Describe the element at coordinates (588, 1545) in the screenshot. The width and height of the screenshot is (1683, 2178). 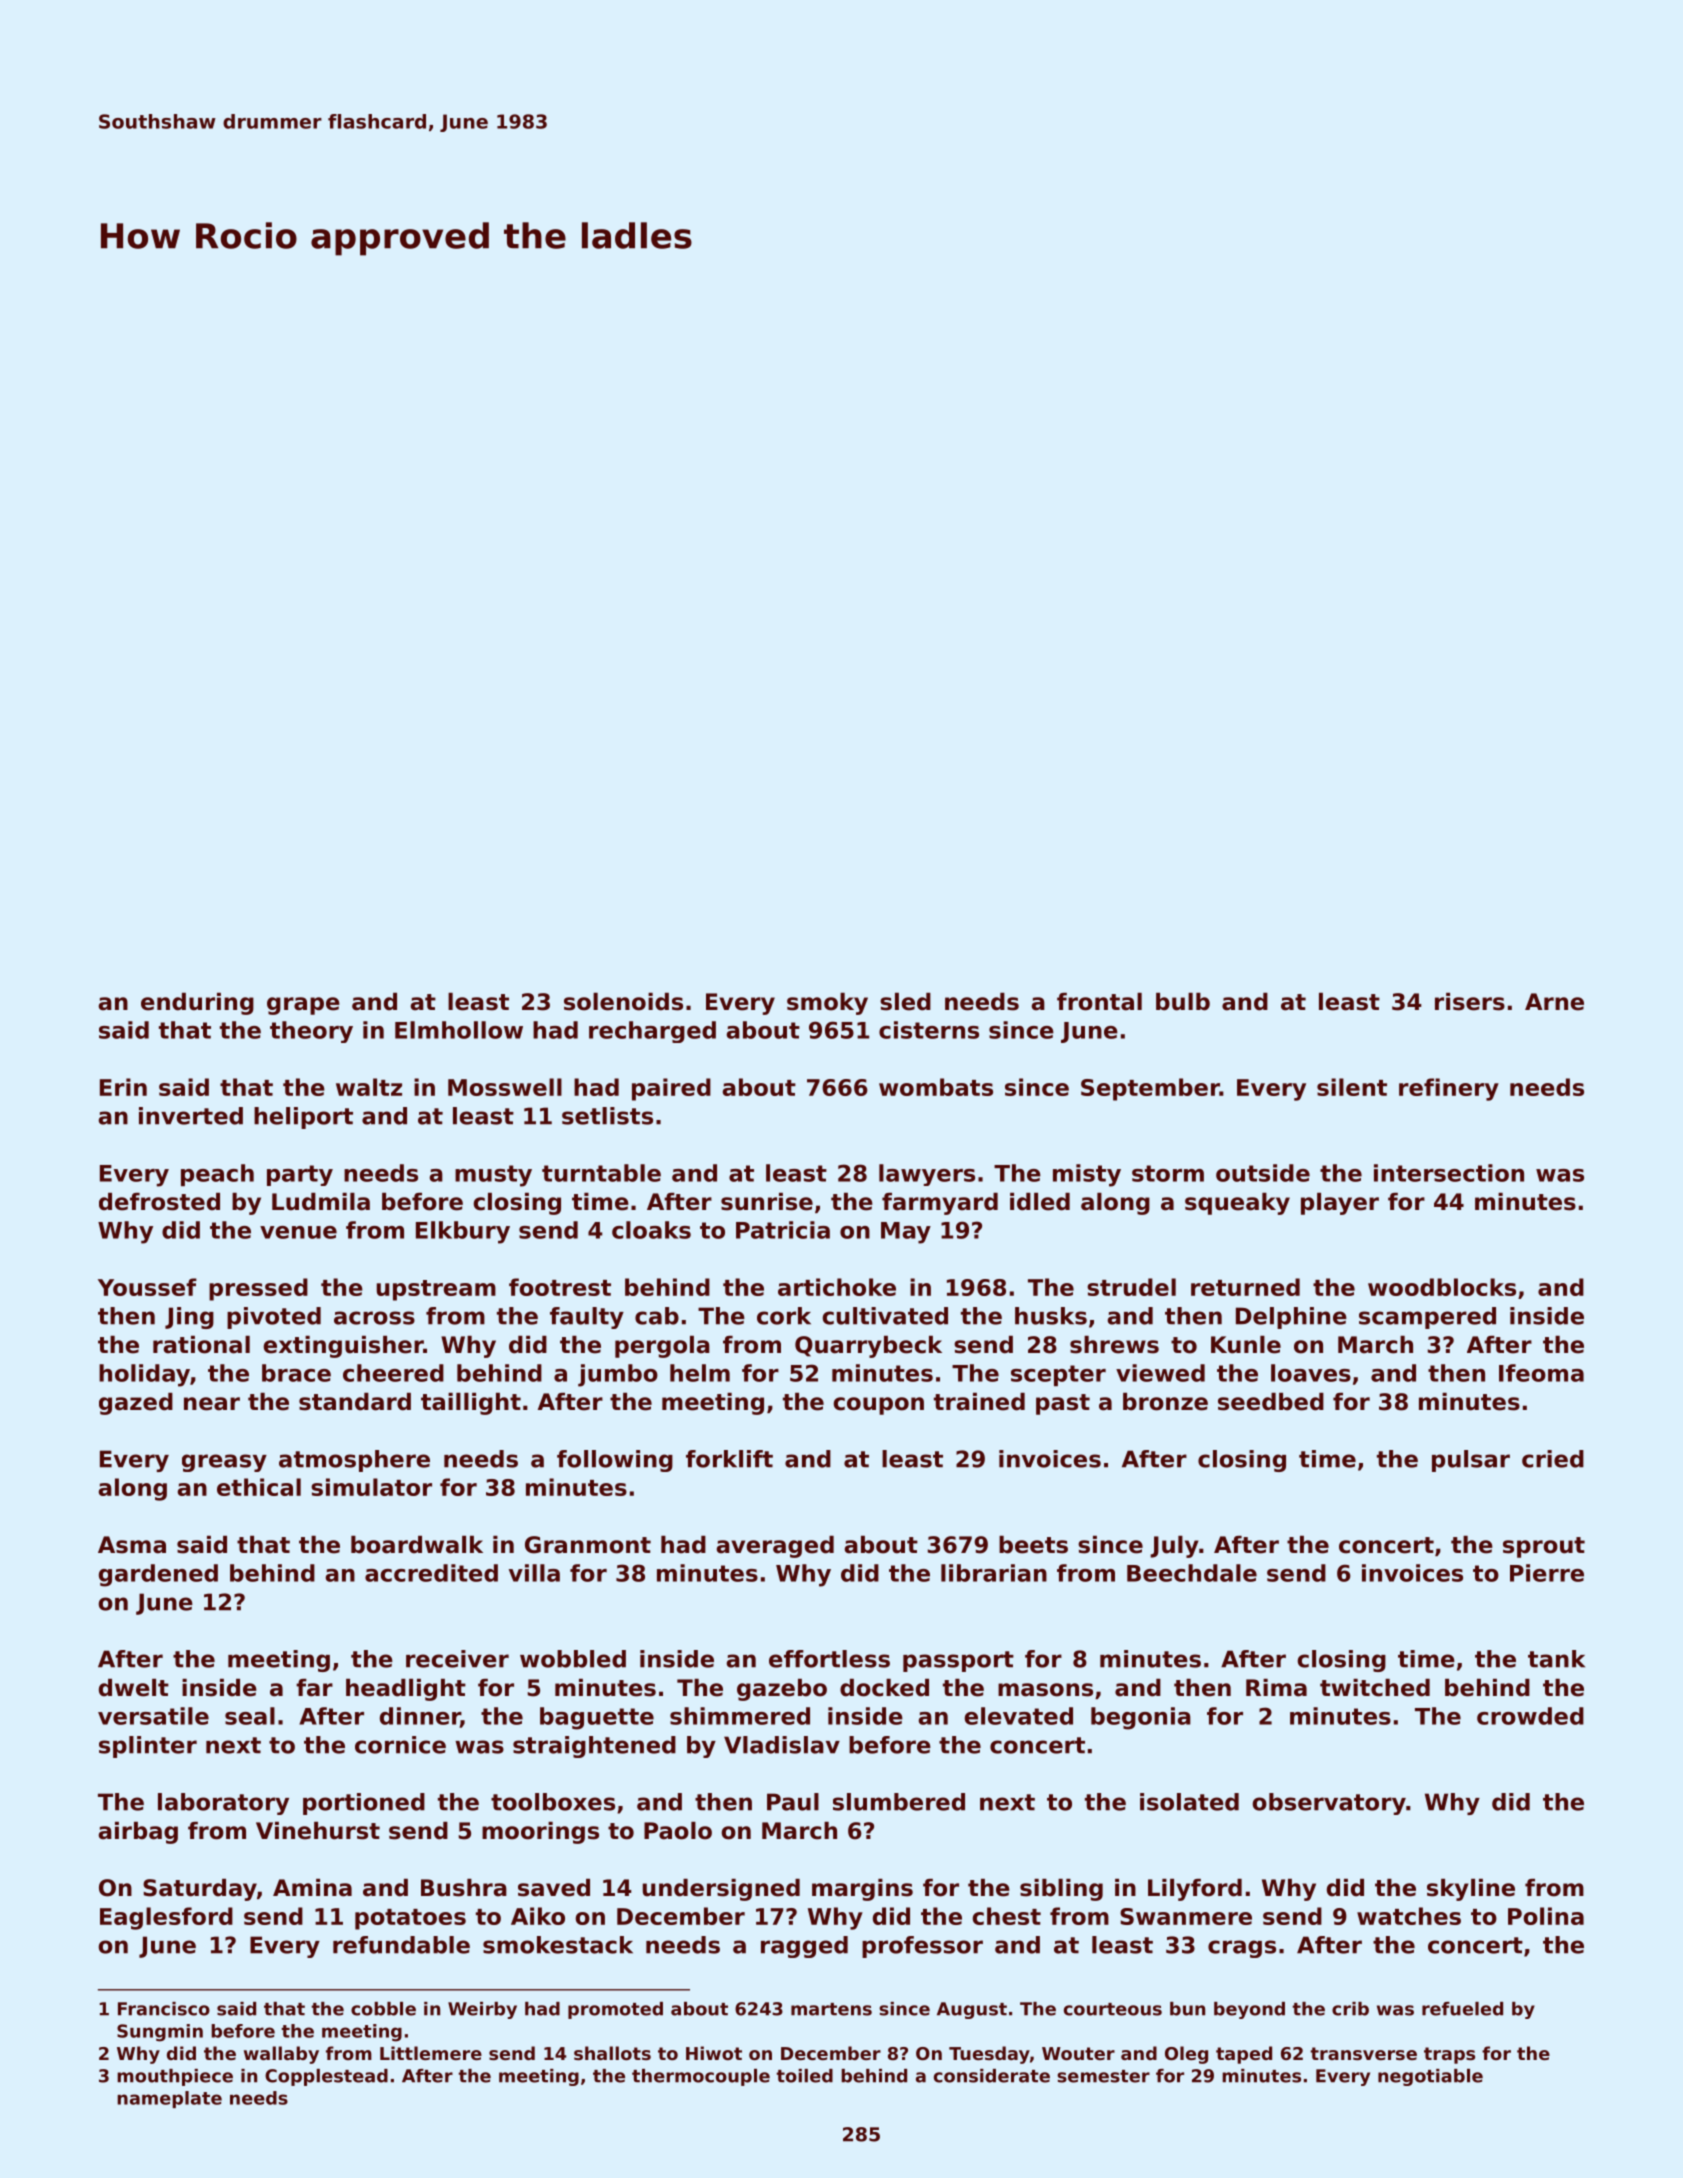
I see `Granmont` at that location.
